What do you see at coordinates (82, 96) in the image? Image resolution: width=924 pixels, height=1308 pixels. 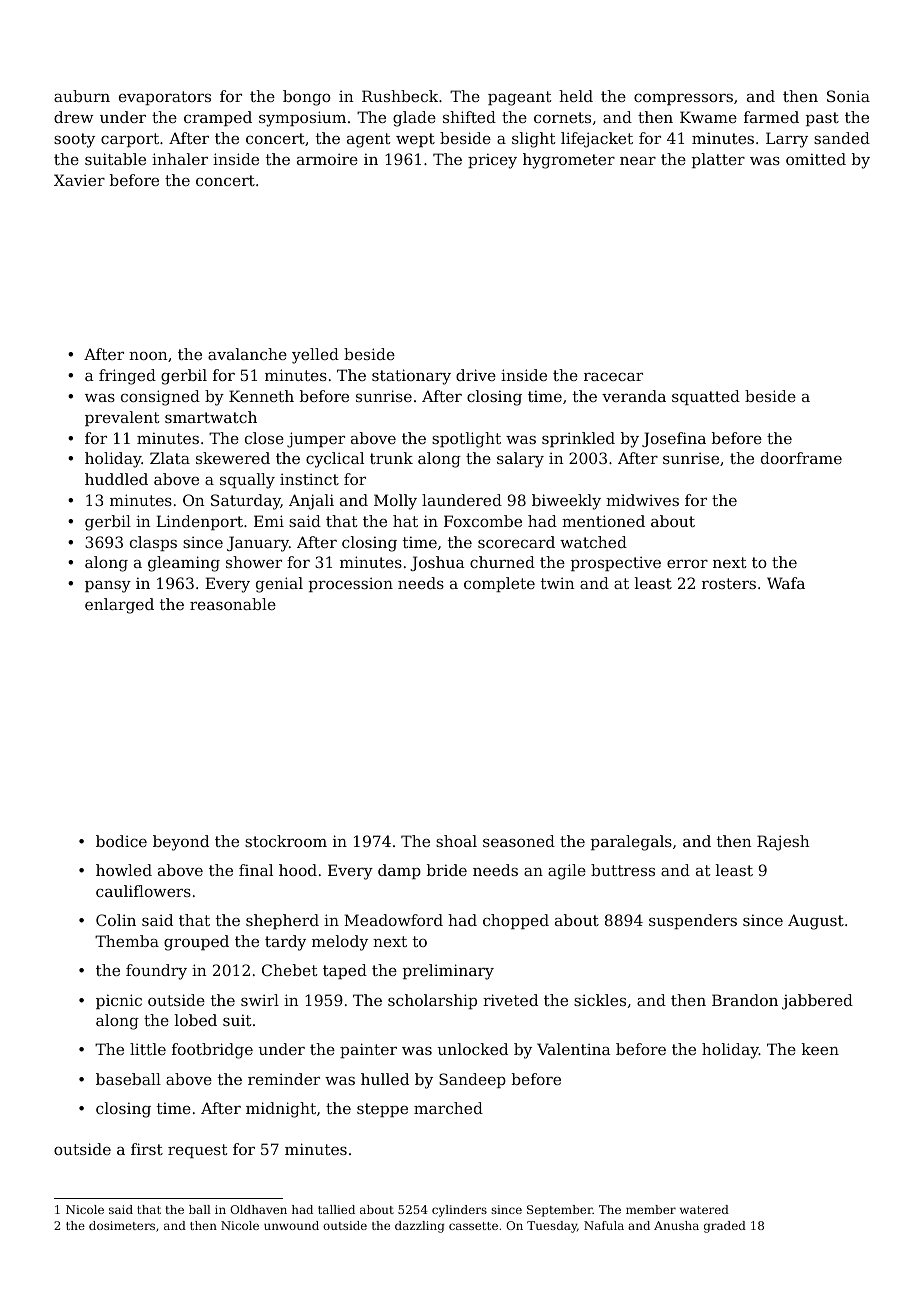 I see `auburn` at bounding box center [82, 96].
